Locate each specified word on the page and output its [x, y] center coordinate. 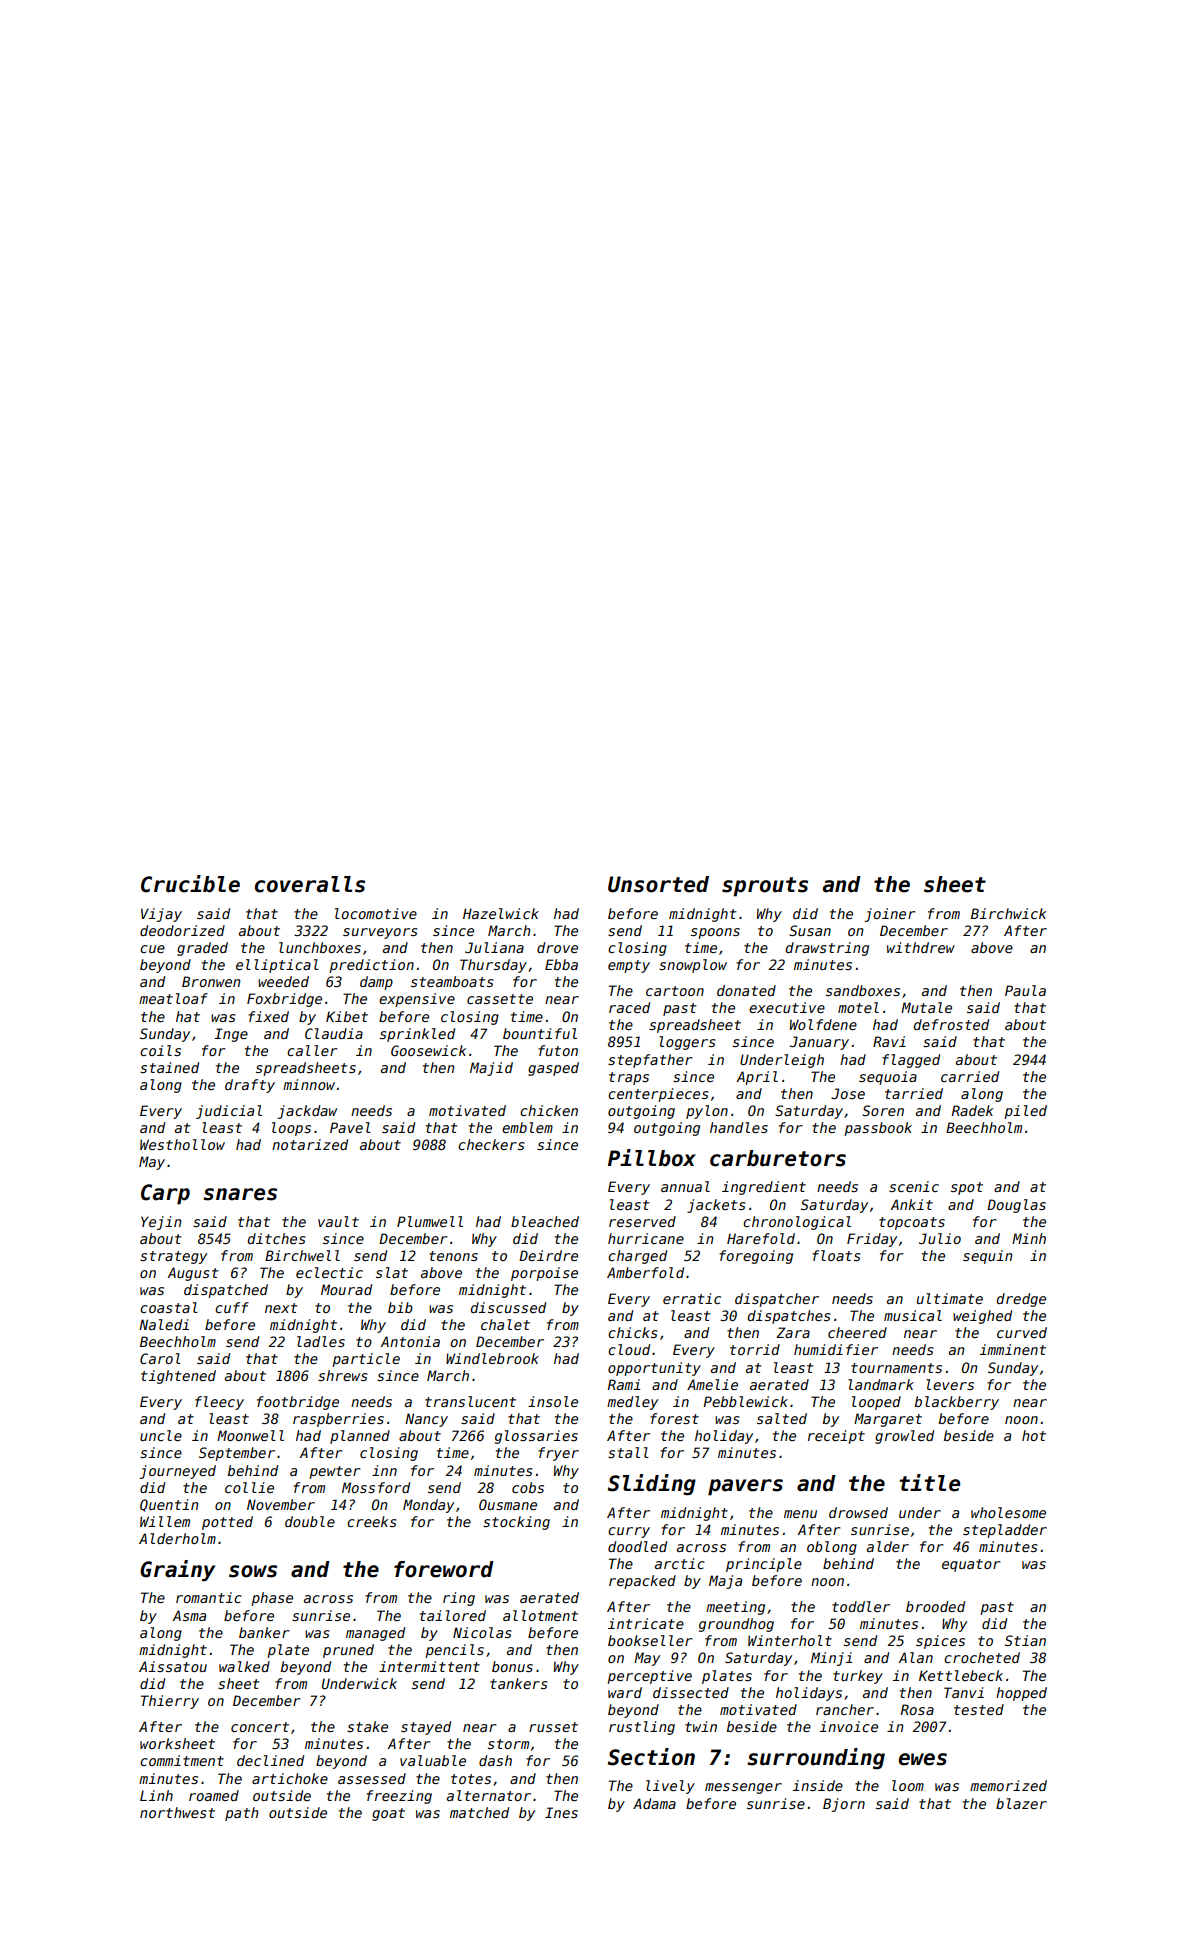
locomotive [376, 913]
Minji [831, 1659]
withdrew [921, 947]
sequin [987, 1257]
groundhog [736, 1625]
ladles [321, 1341]
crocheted [982, 1657]
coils [160, 1050]
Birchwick [1008, 913]
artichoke [290, 1778]
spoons [715, 933]
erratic [692, 1298]
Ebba [561, 964]
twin [701, 1726]
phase [272, 1599]
